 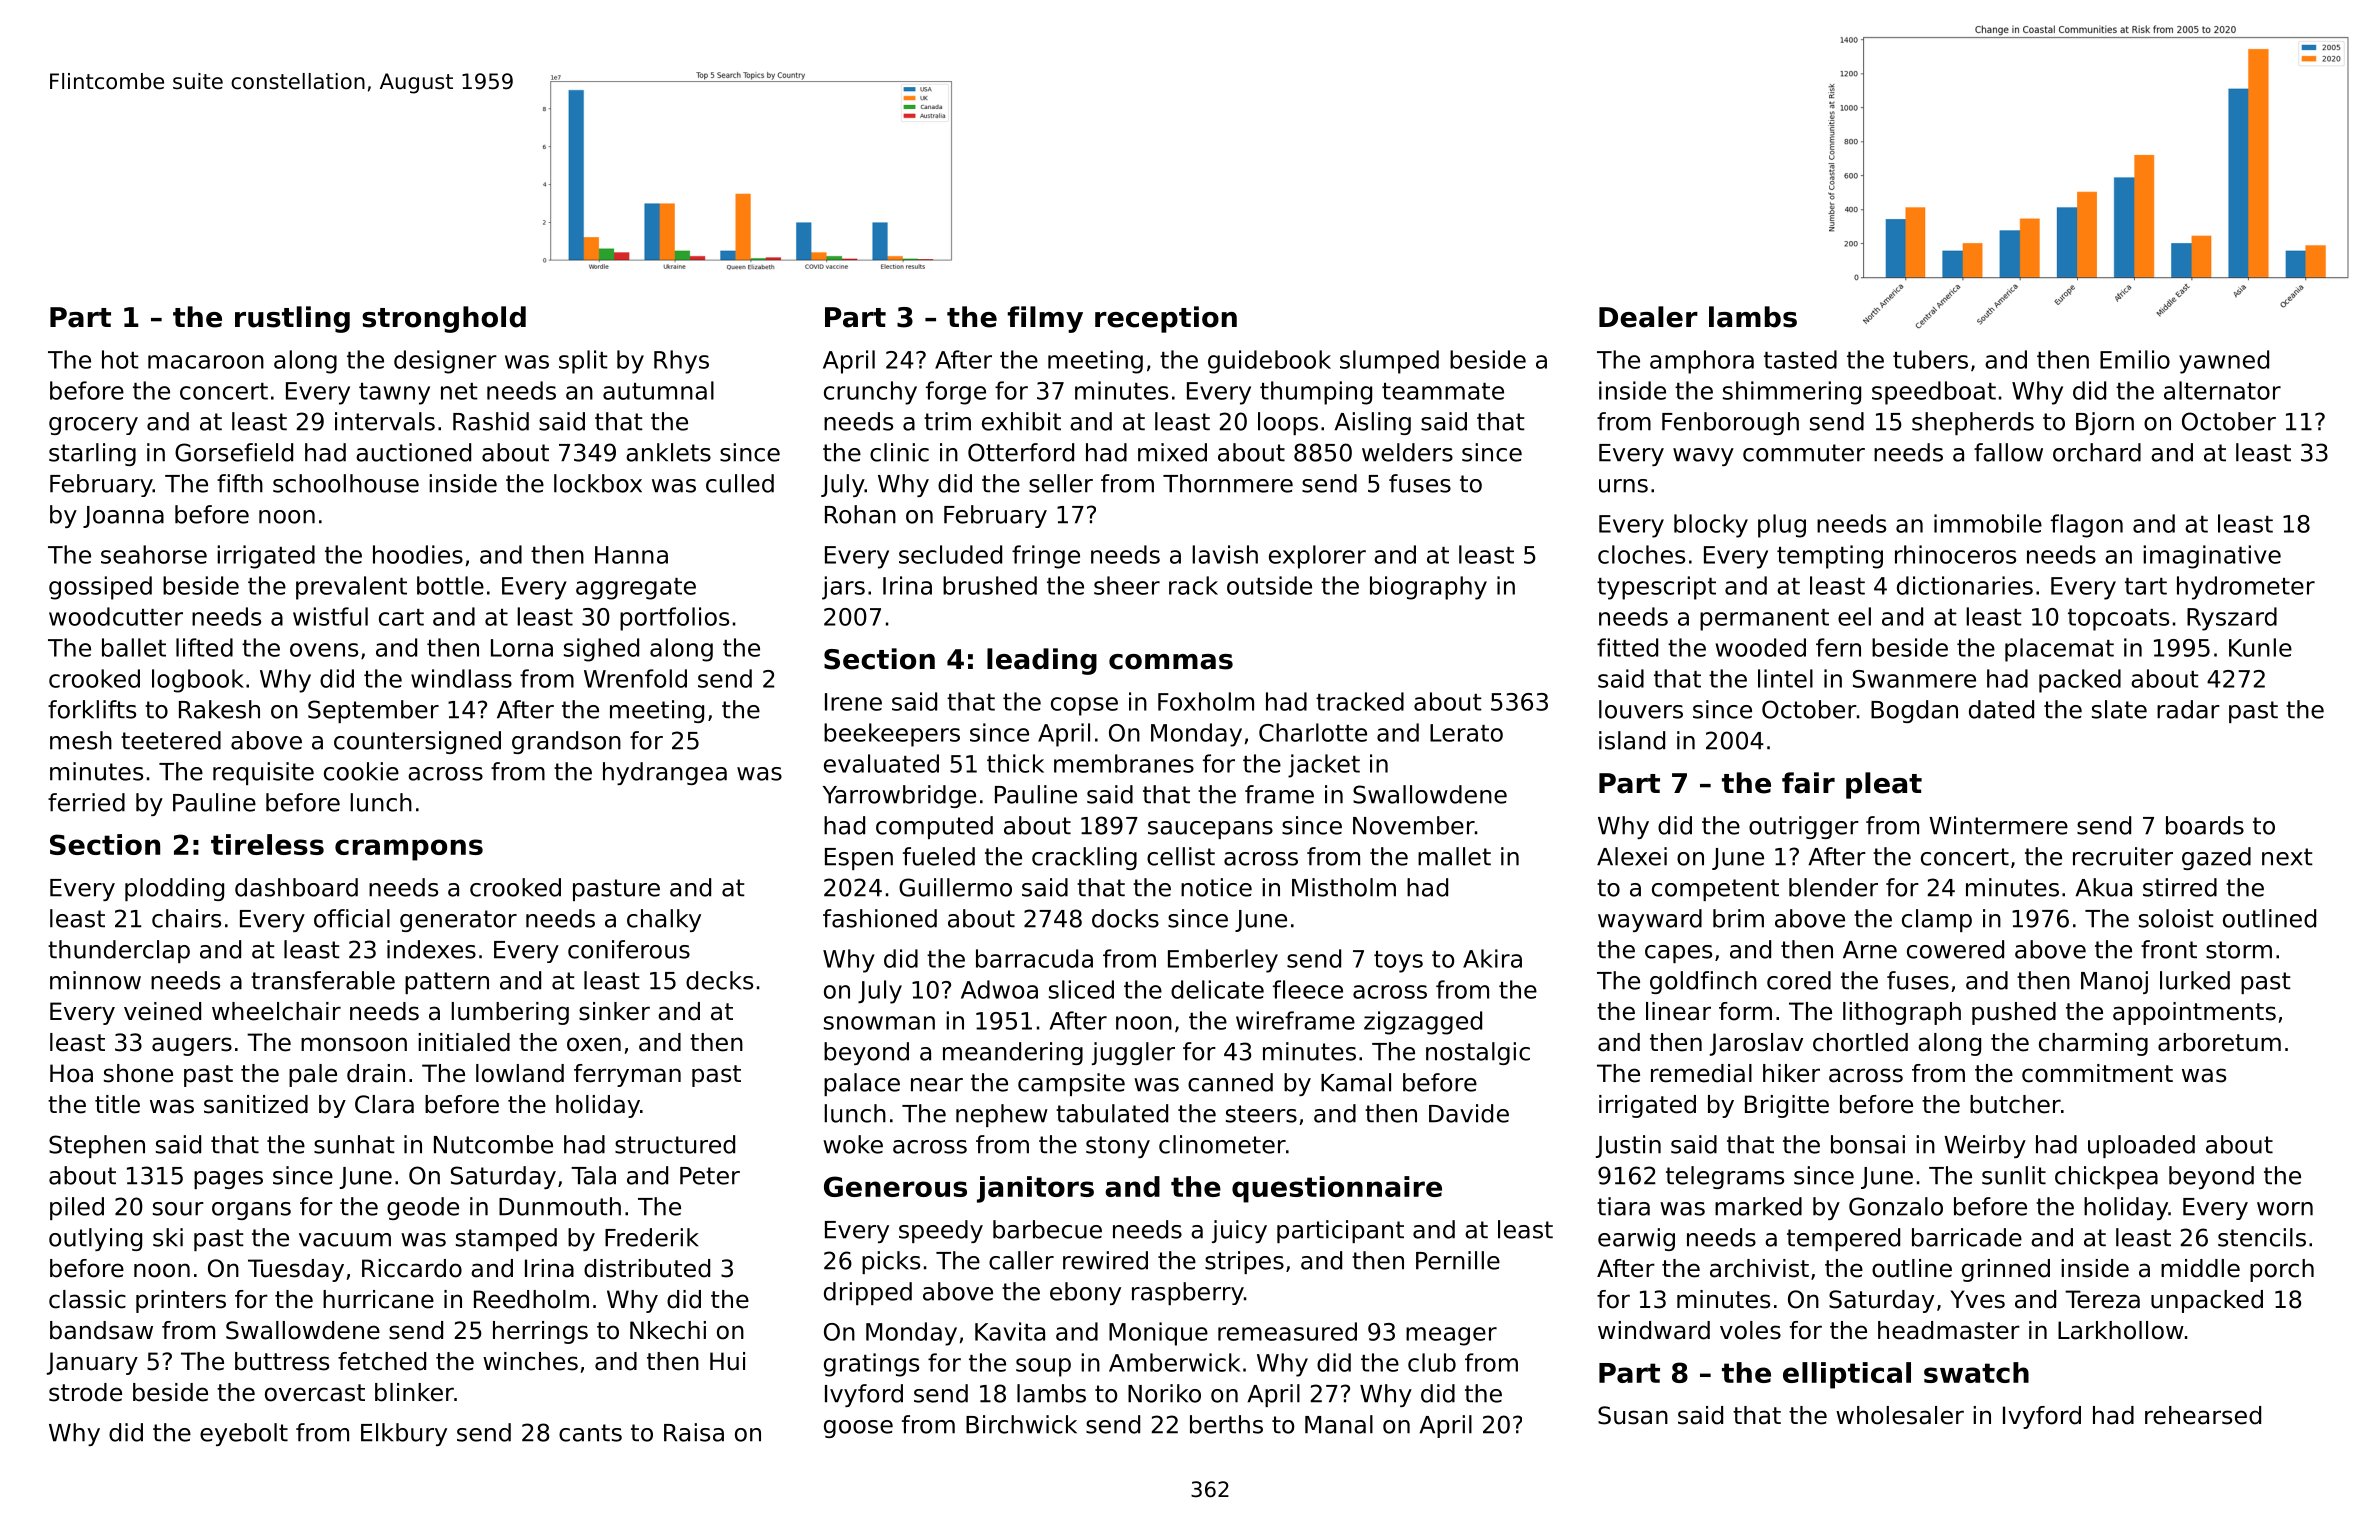 I want to click on macaroon, so click(x=206, y=362).
